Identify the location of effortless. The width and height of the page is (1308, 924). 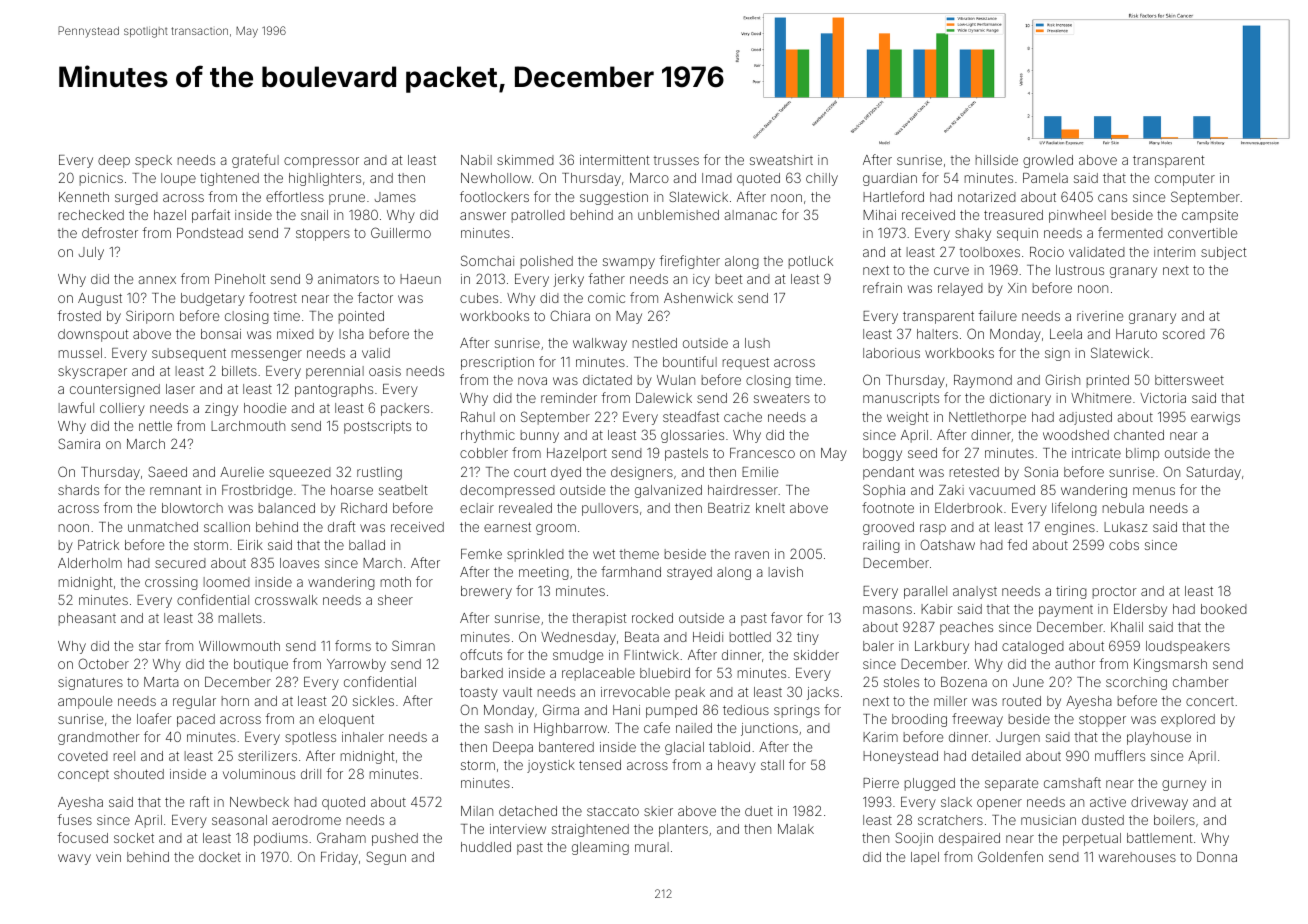
(295, 196).
